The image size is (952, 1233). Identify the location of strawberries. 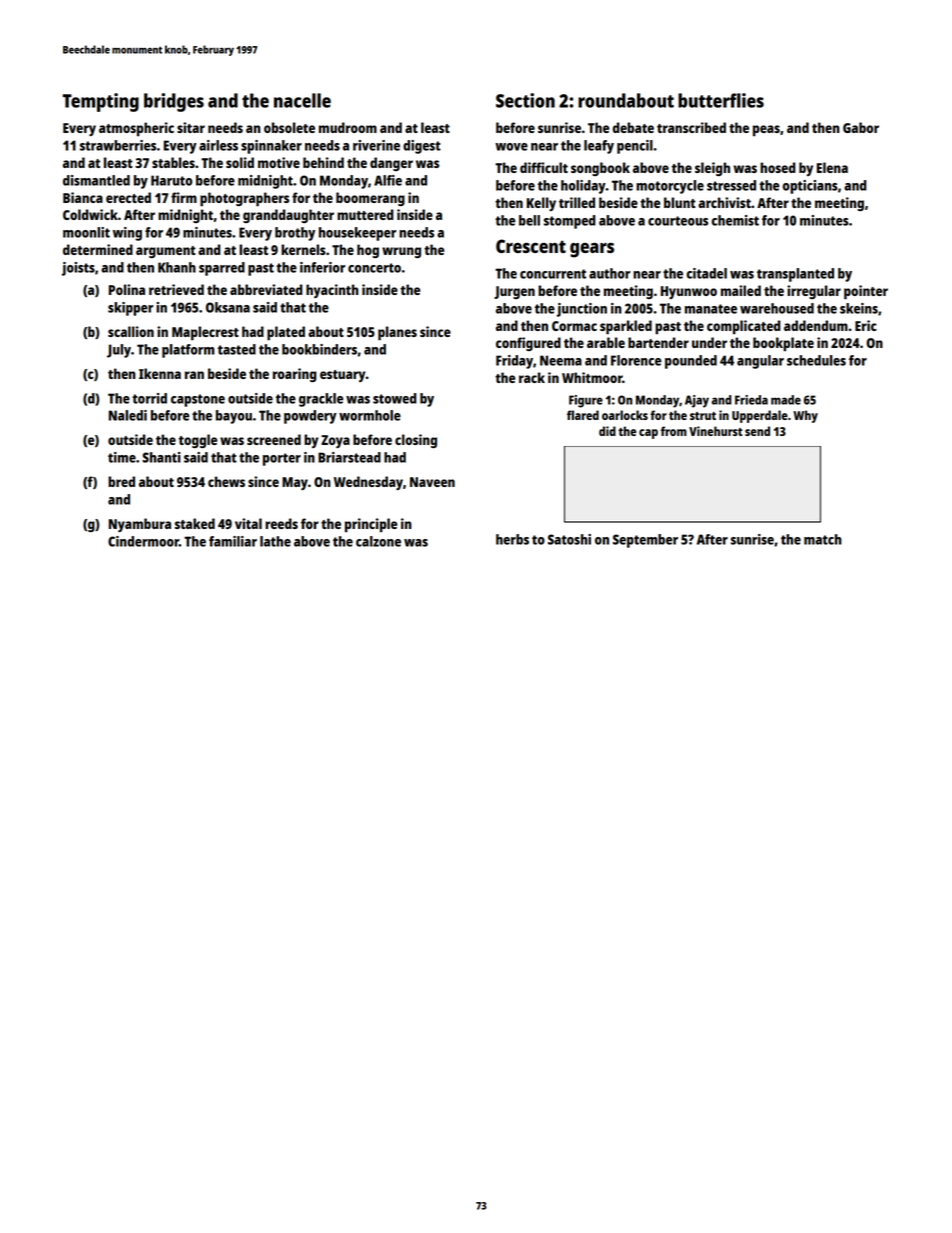
(118, 145).
